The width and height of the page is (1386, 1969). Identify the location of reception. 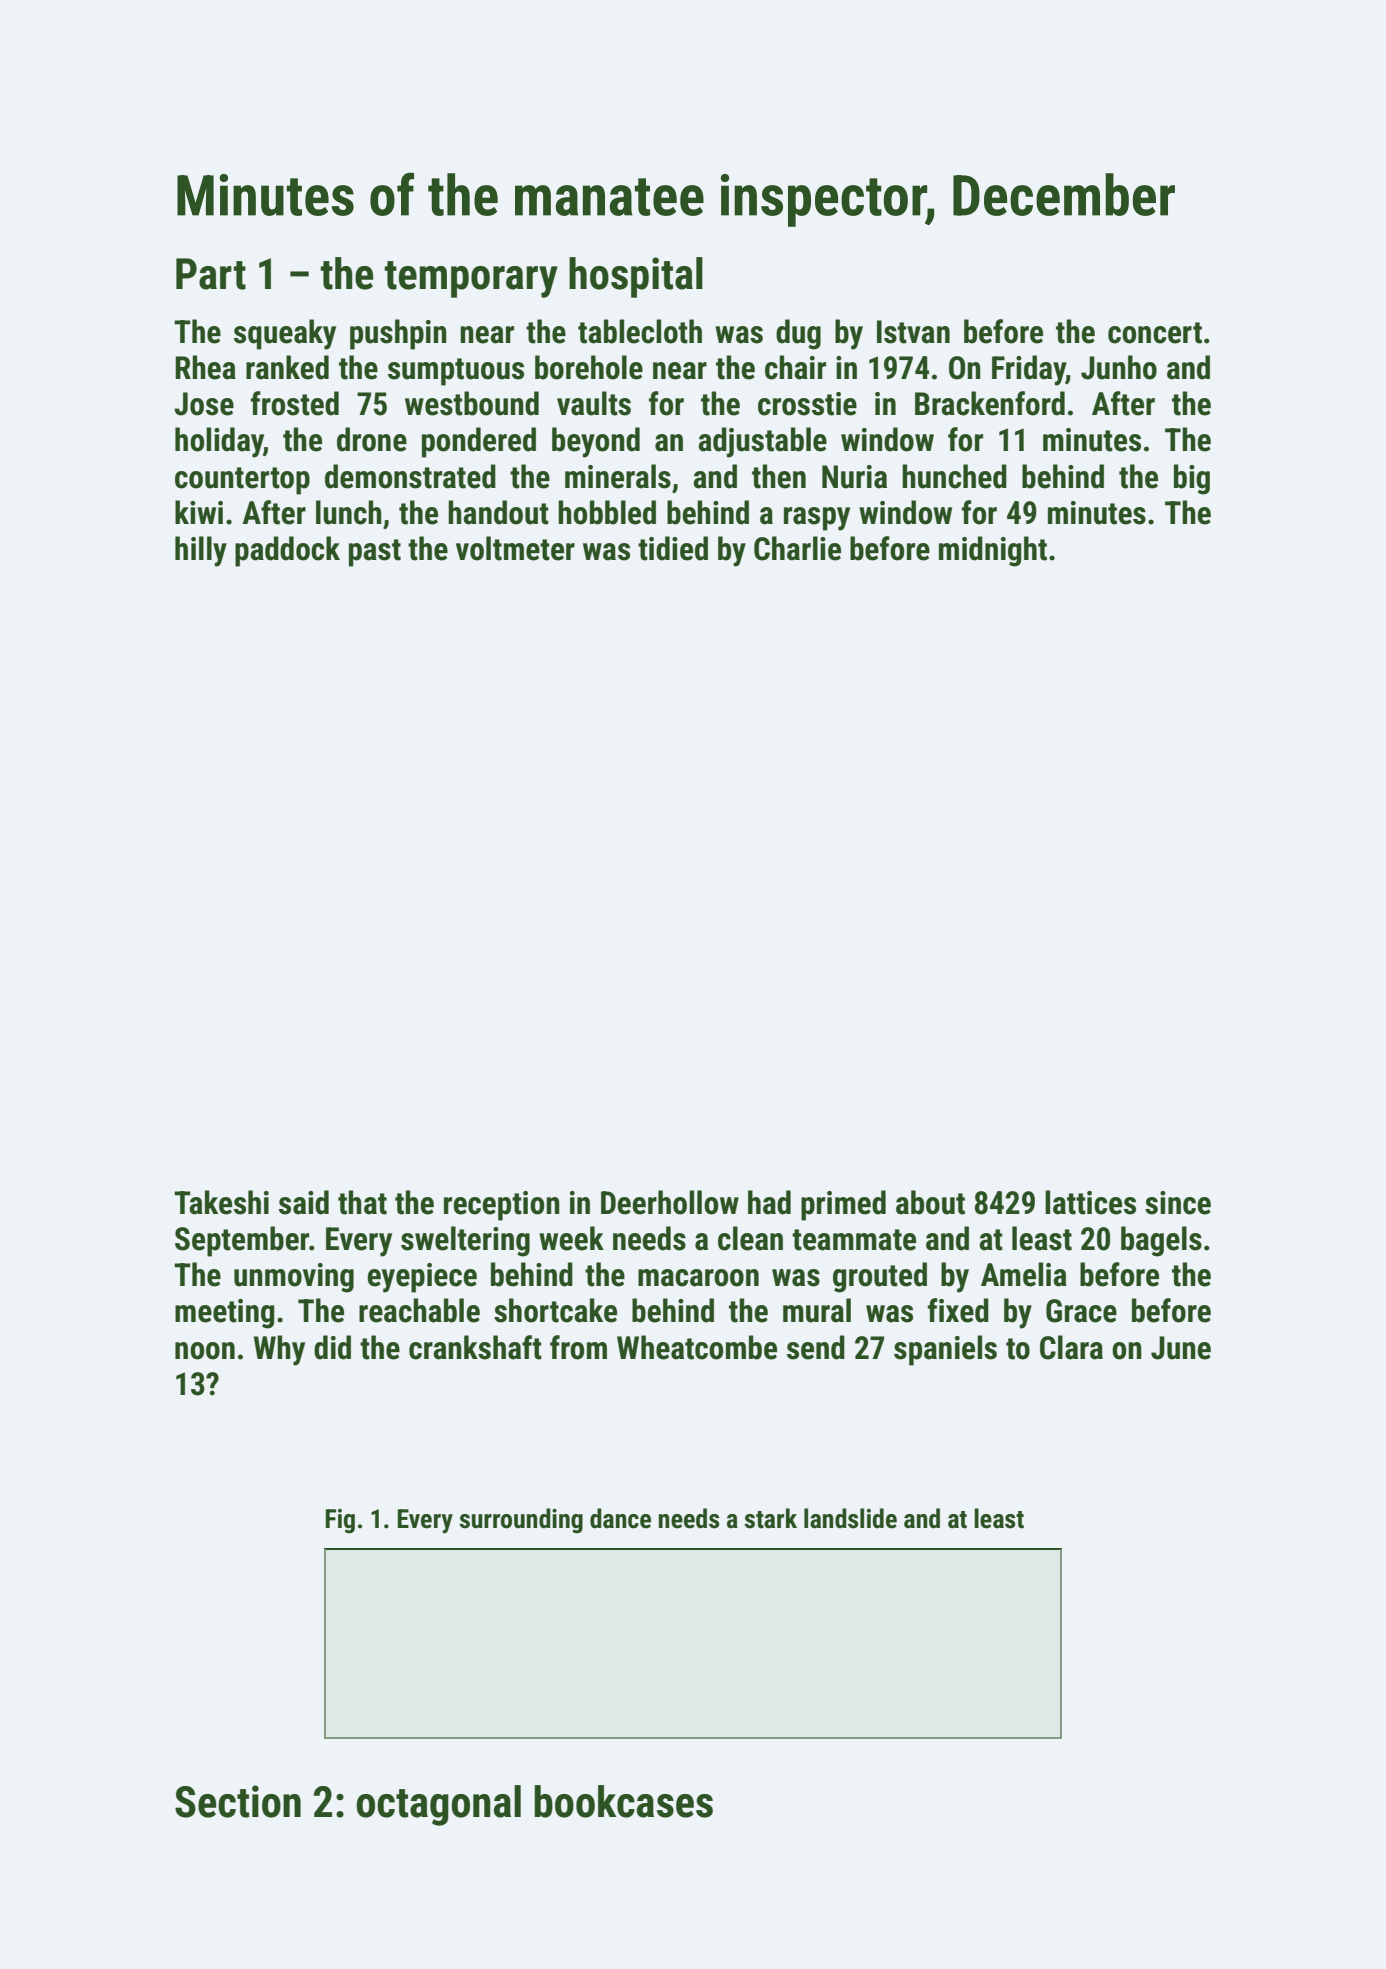
(502, 1206).
